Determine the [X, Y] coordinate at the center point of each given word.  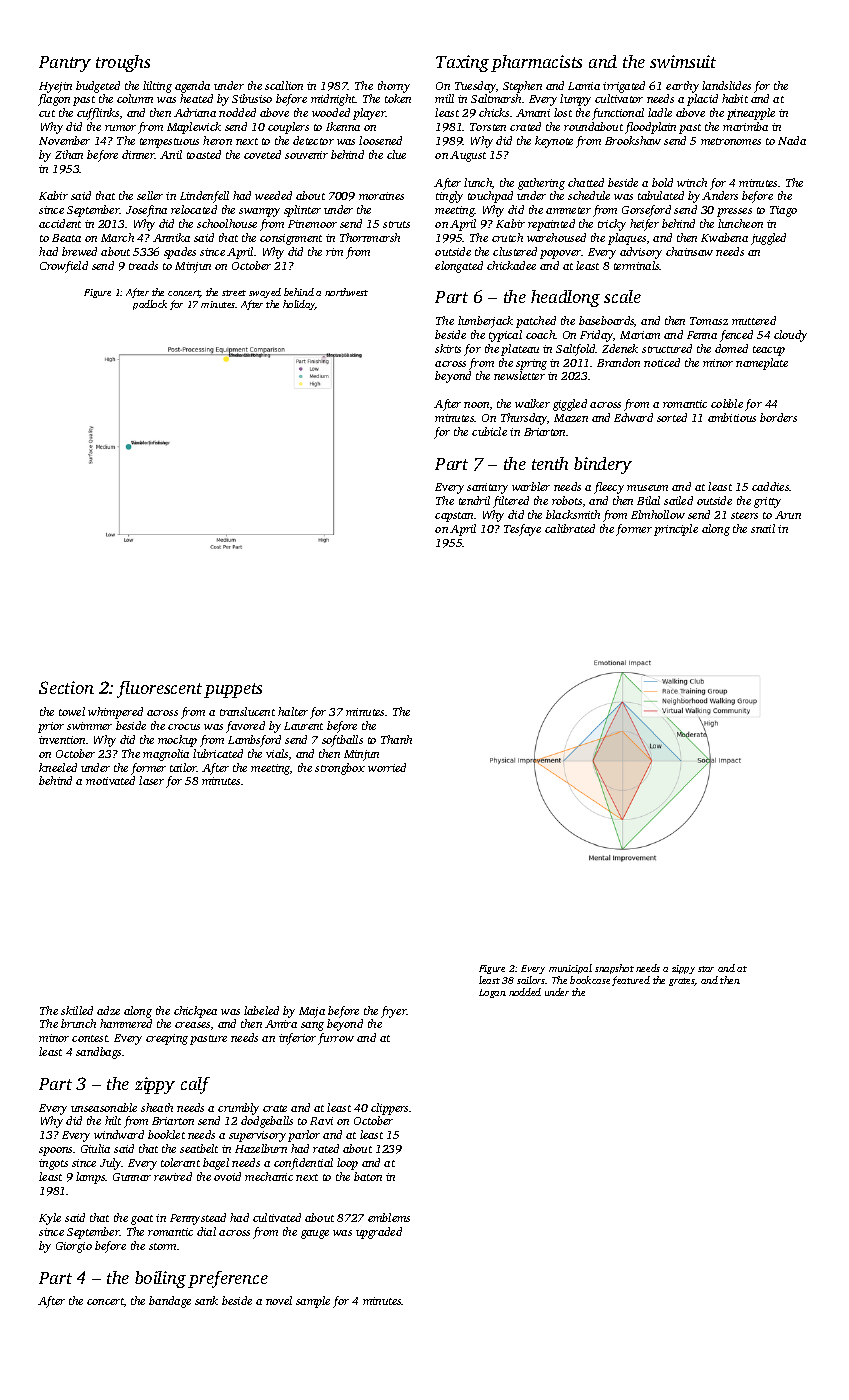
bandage [170, 1302]
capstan [454, 517]
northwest [346, 292]
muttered [754, 320]
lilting [157, 87]
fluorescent [159, 689]
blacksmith [573, 514]
